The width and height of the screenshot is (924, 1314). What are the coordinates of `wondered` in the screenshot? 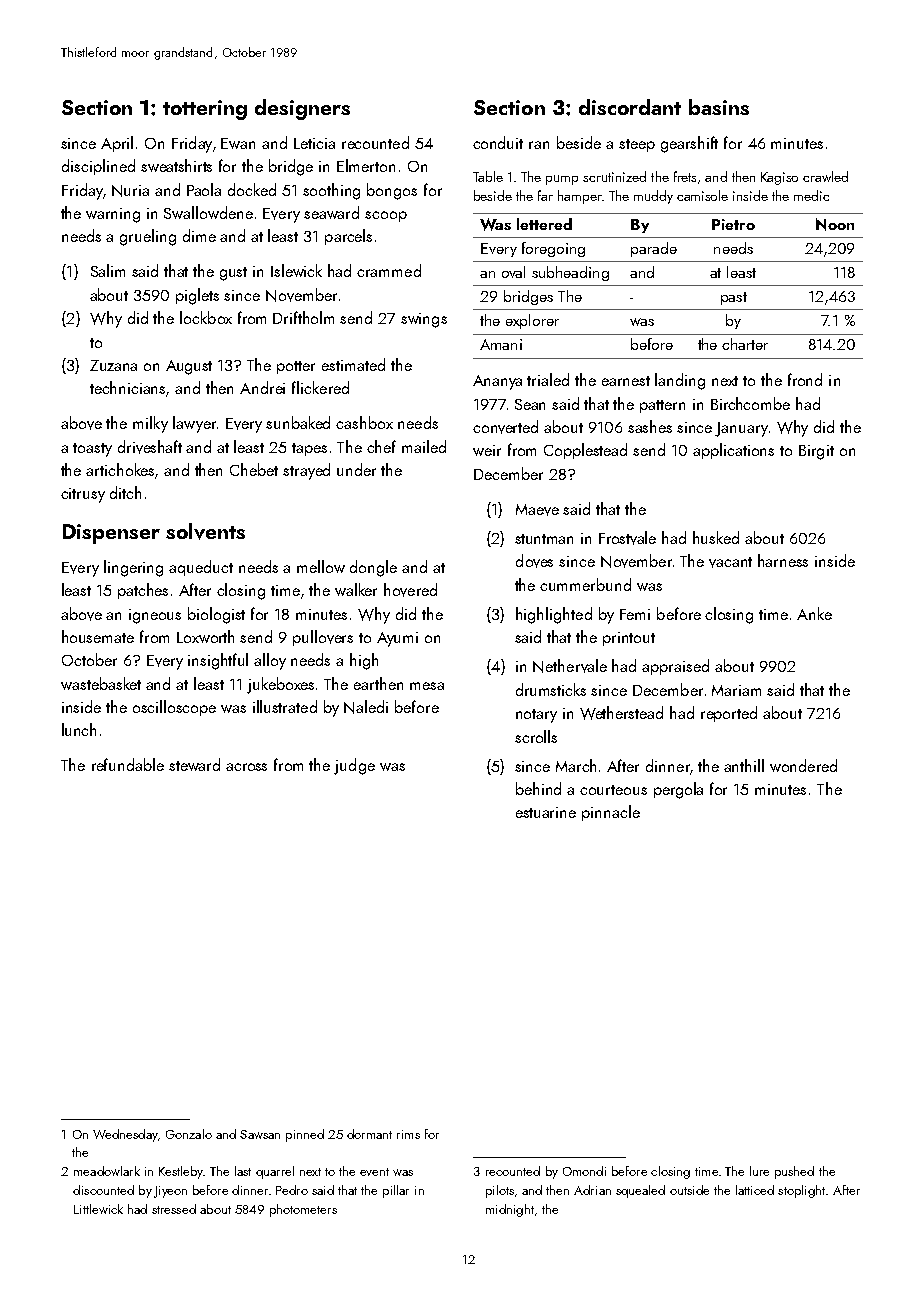 It's located at (803, 765).
